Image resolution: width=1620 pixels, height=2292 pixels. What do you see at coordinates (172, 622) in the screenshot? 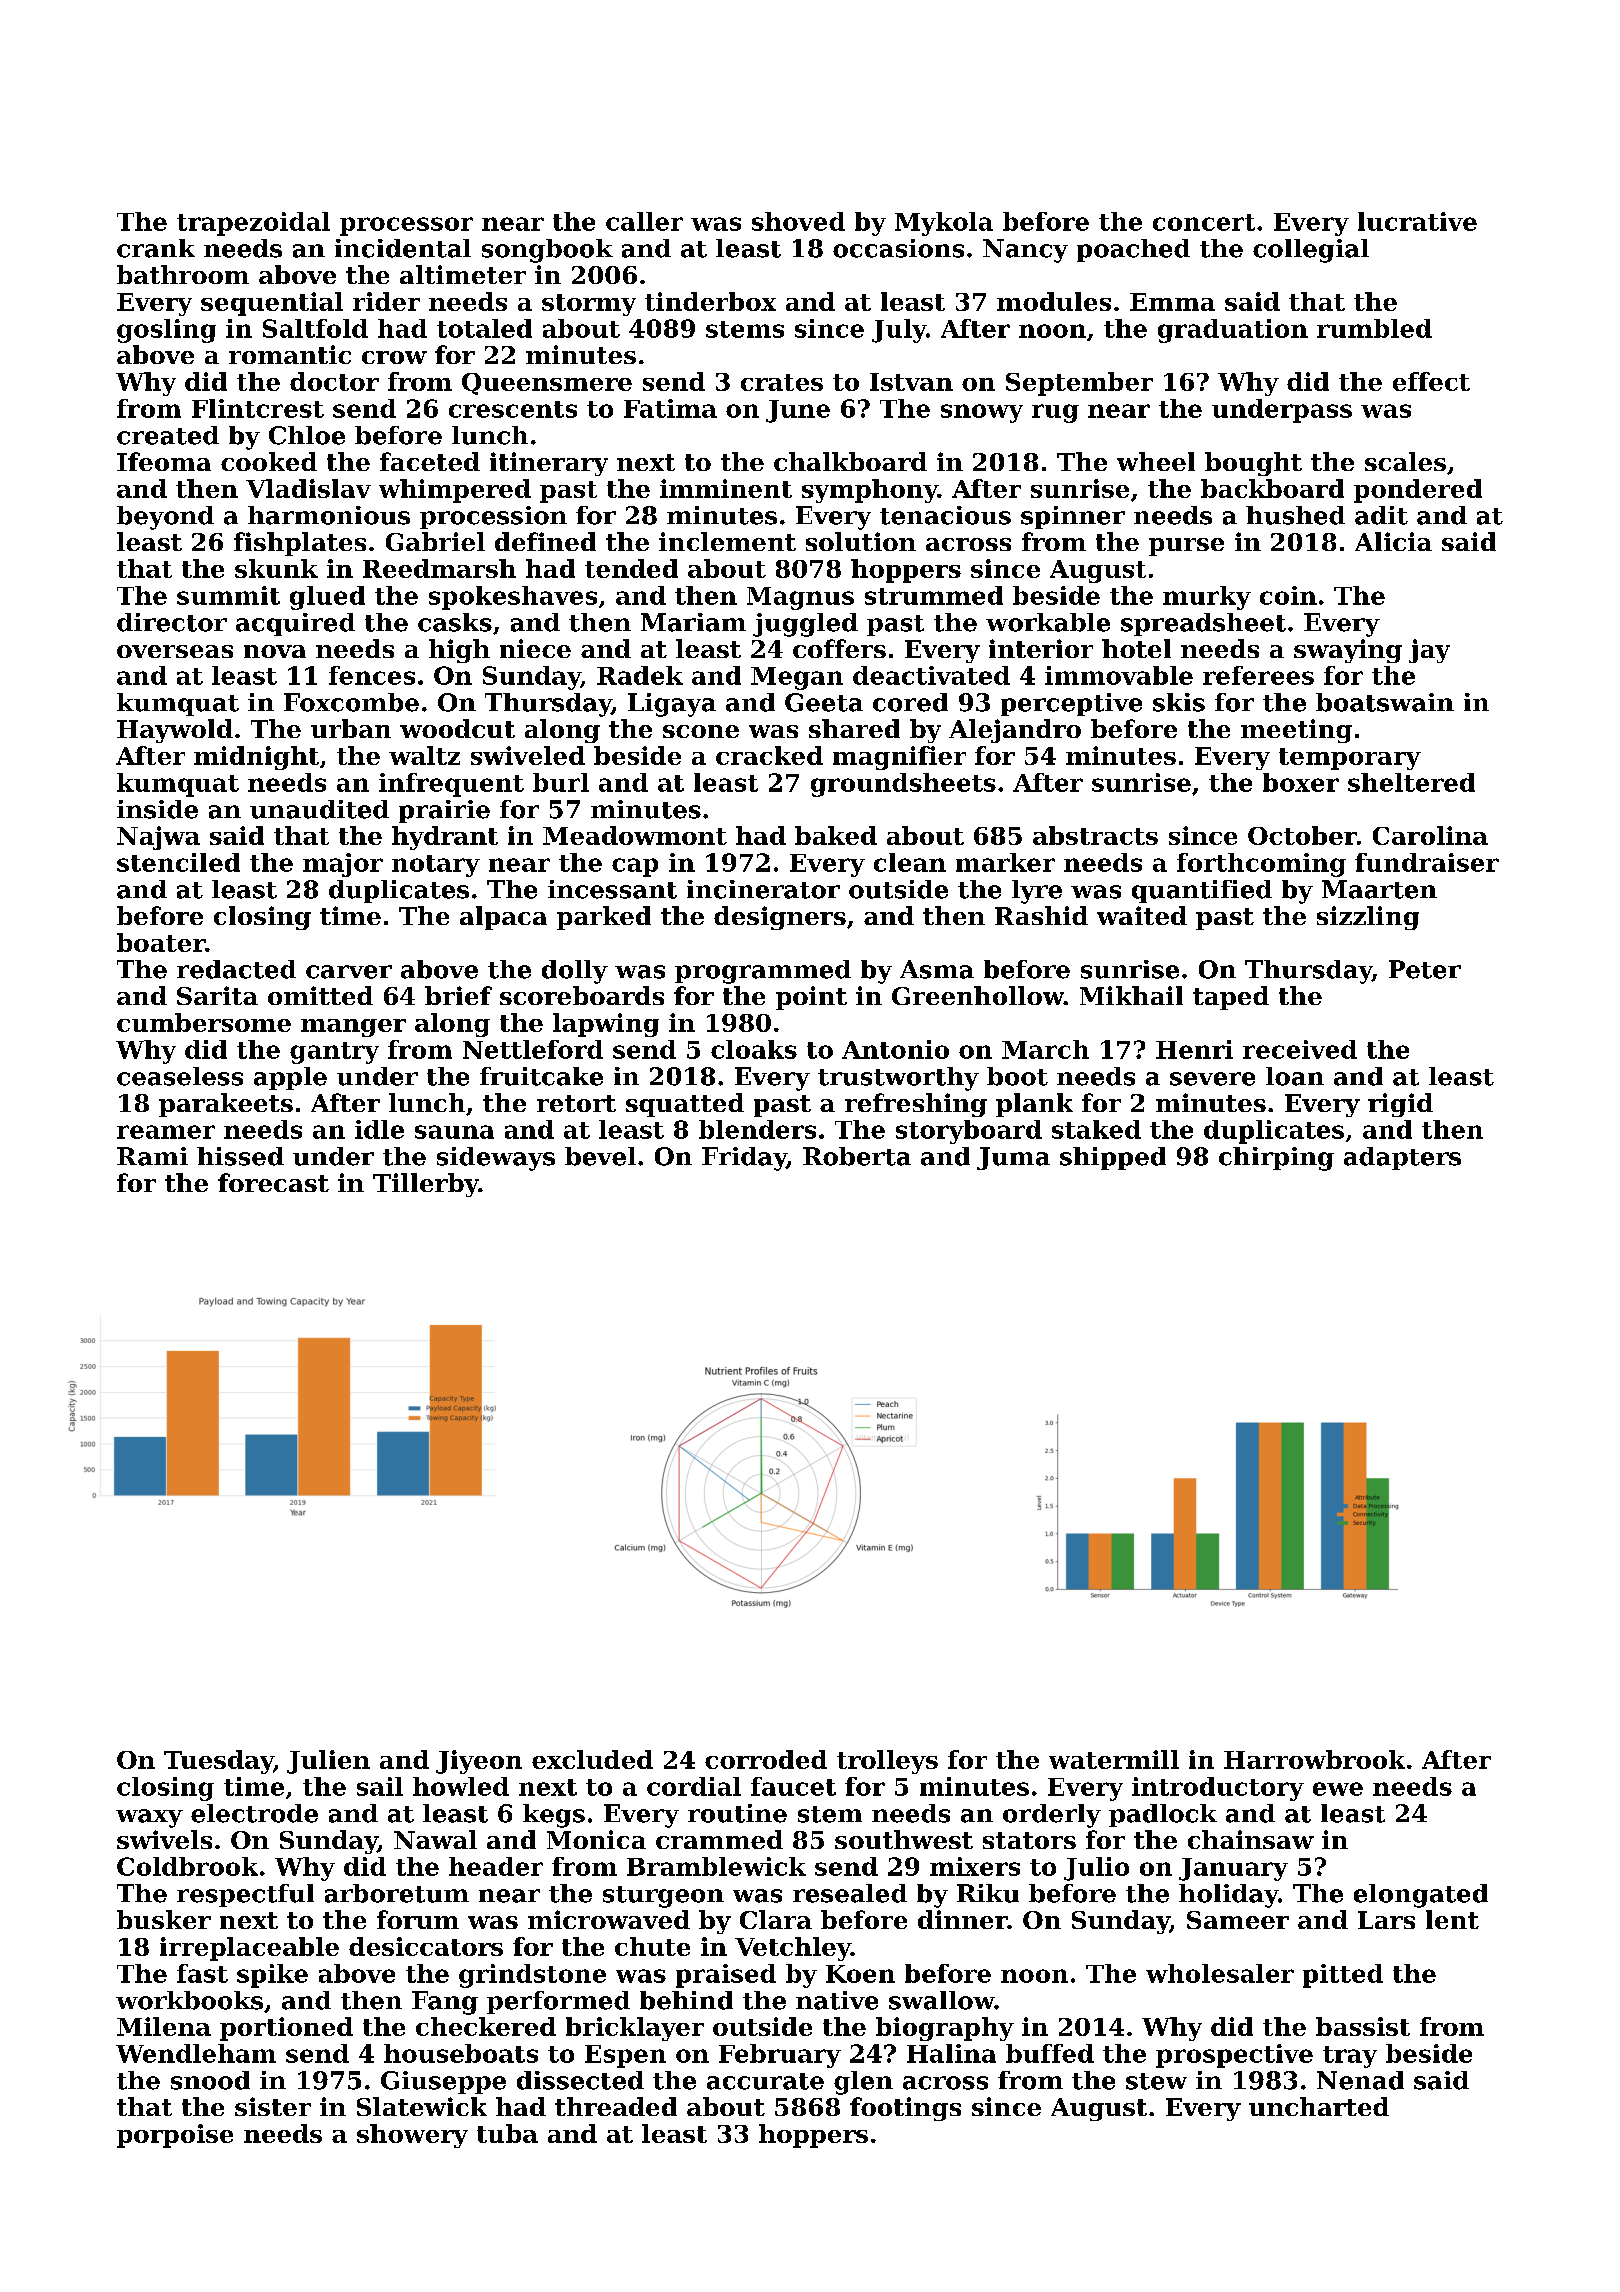
I see `director` at bounding box center [172, 622].
